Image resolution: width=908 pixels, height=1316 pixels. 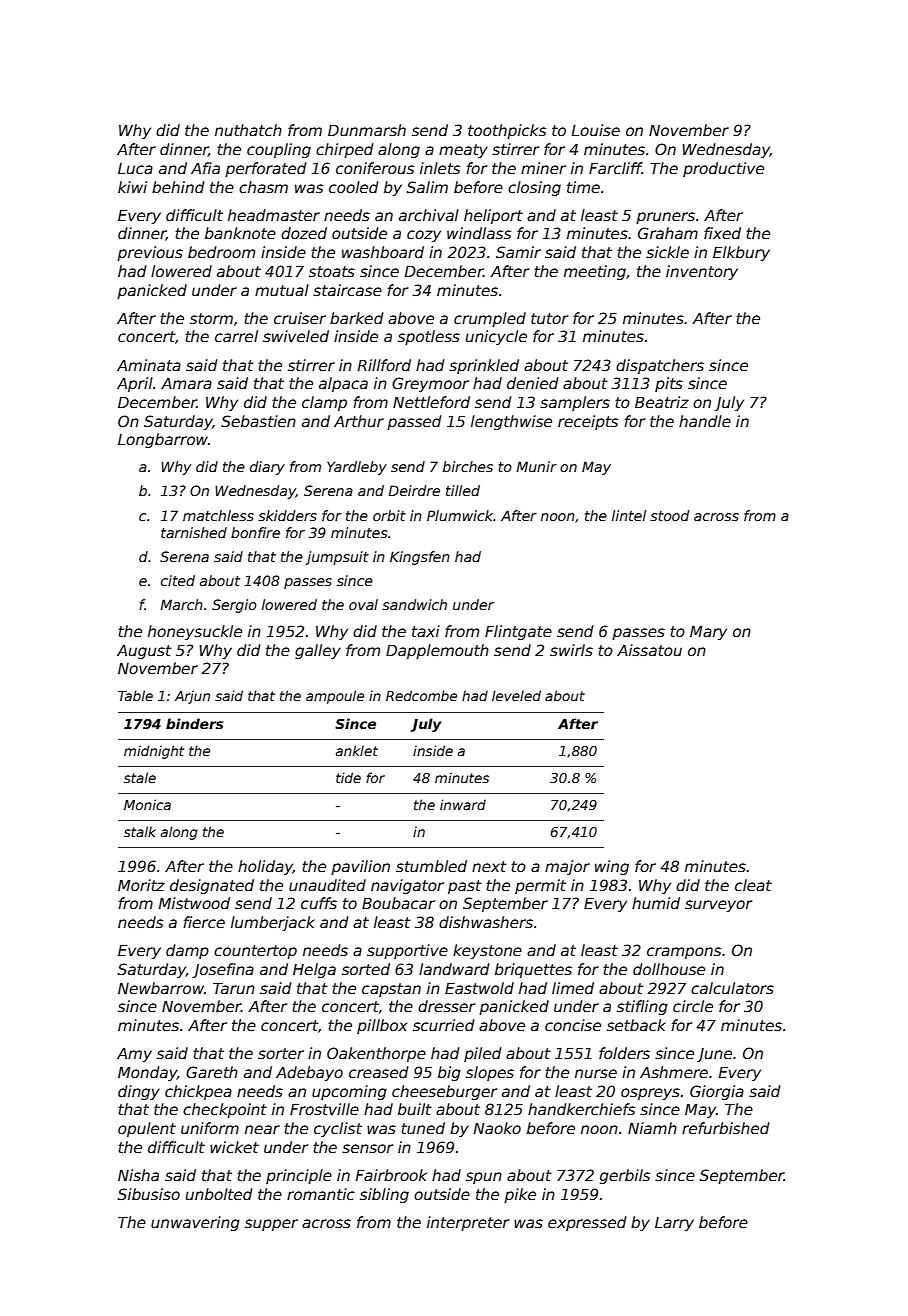 I want to click on supper, so click(x=271, y=1225).
